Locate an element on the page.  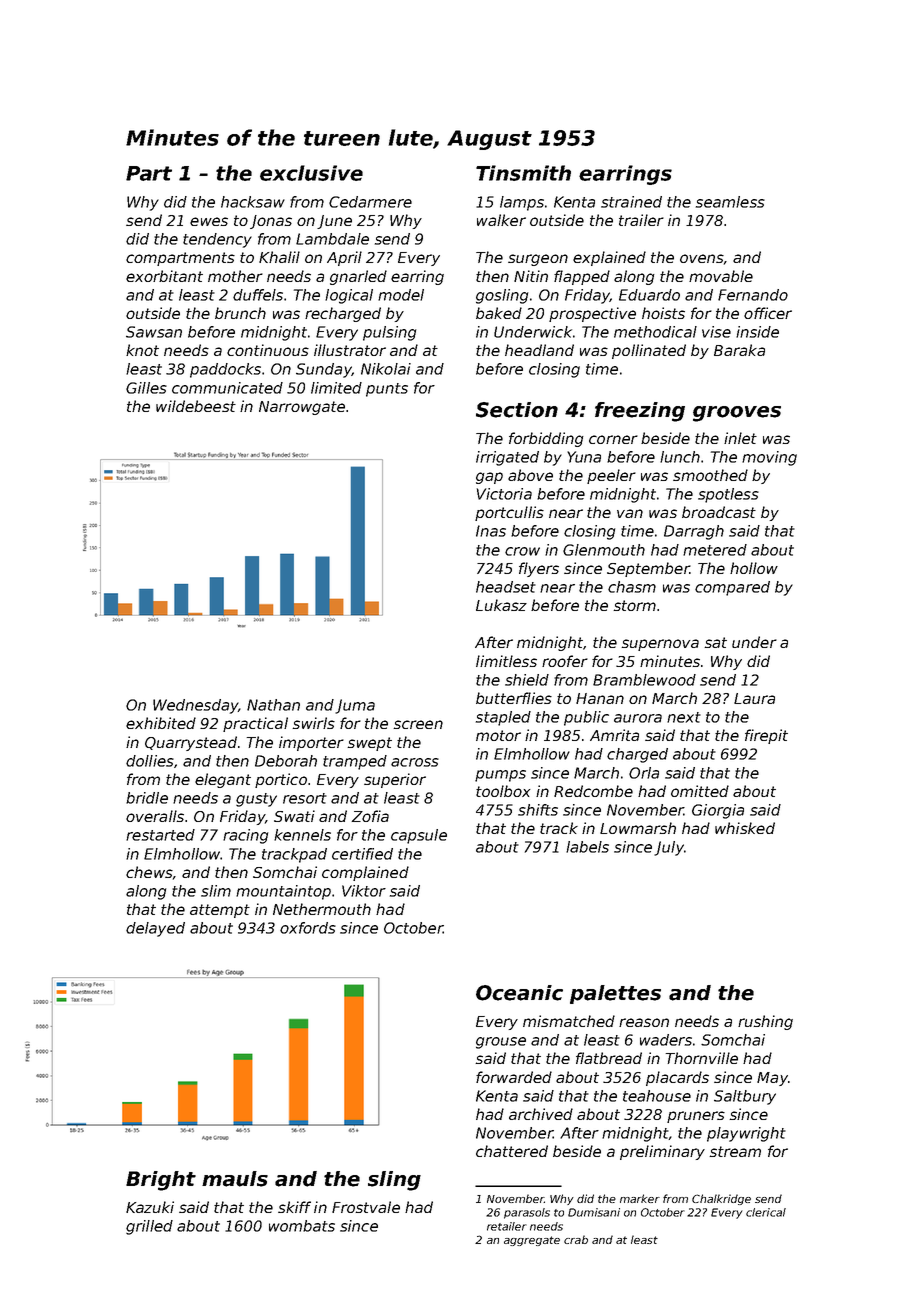
shield is located at coordinates (527, 680).
